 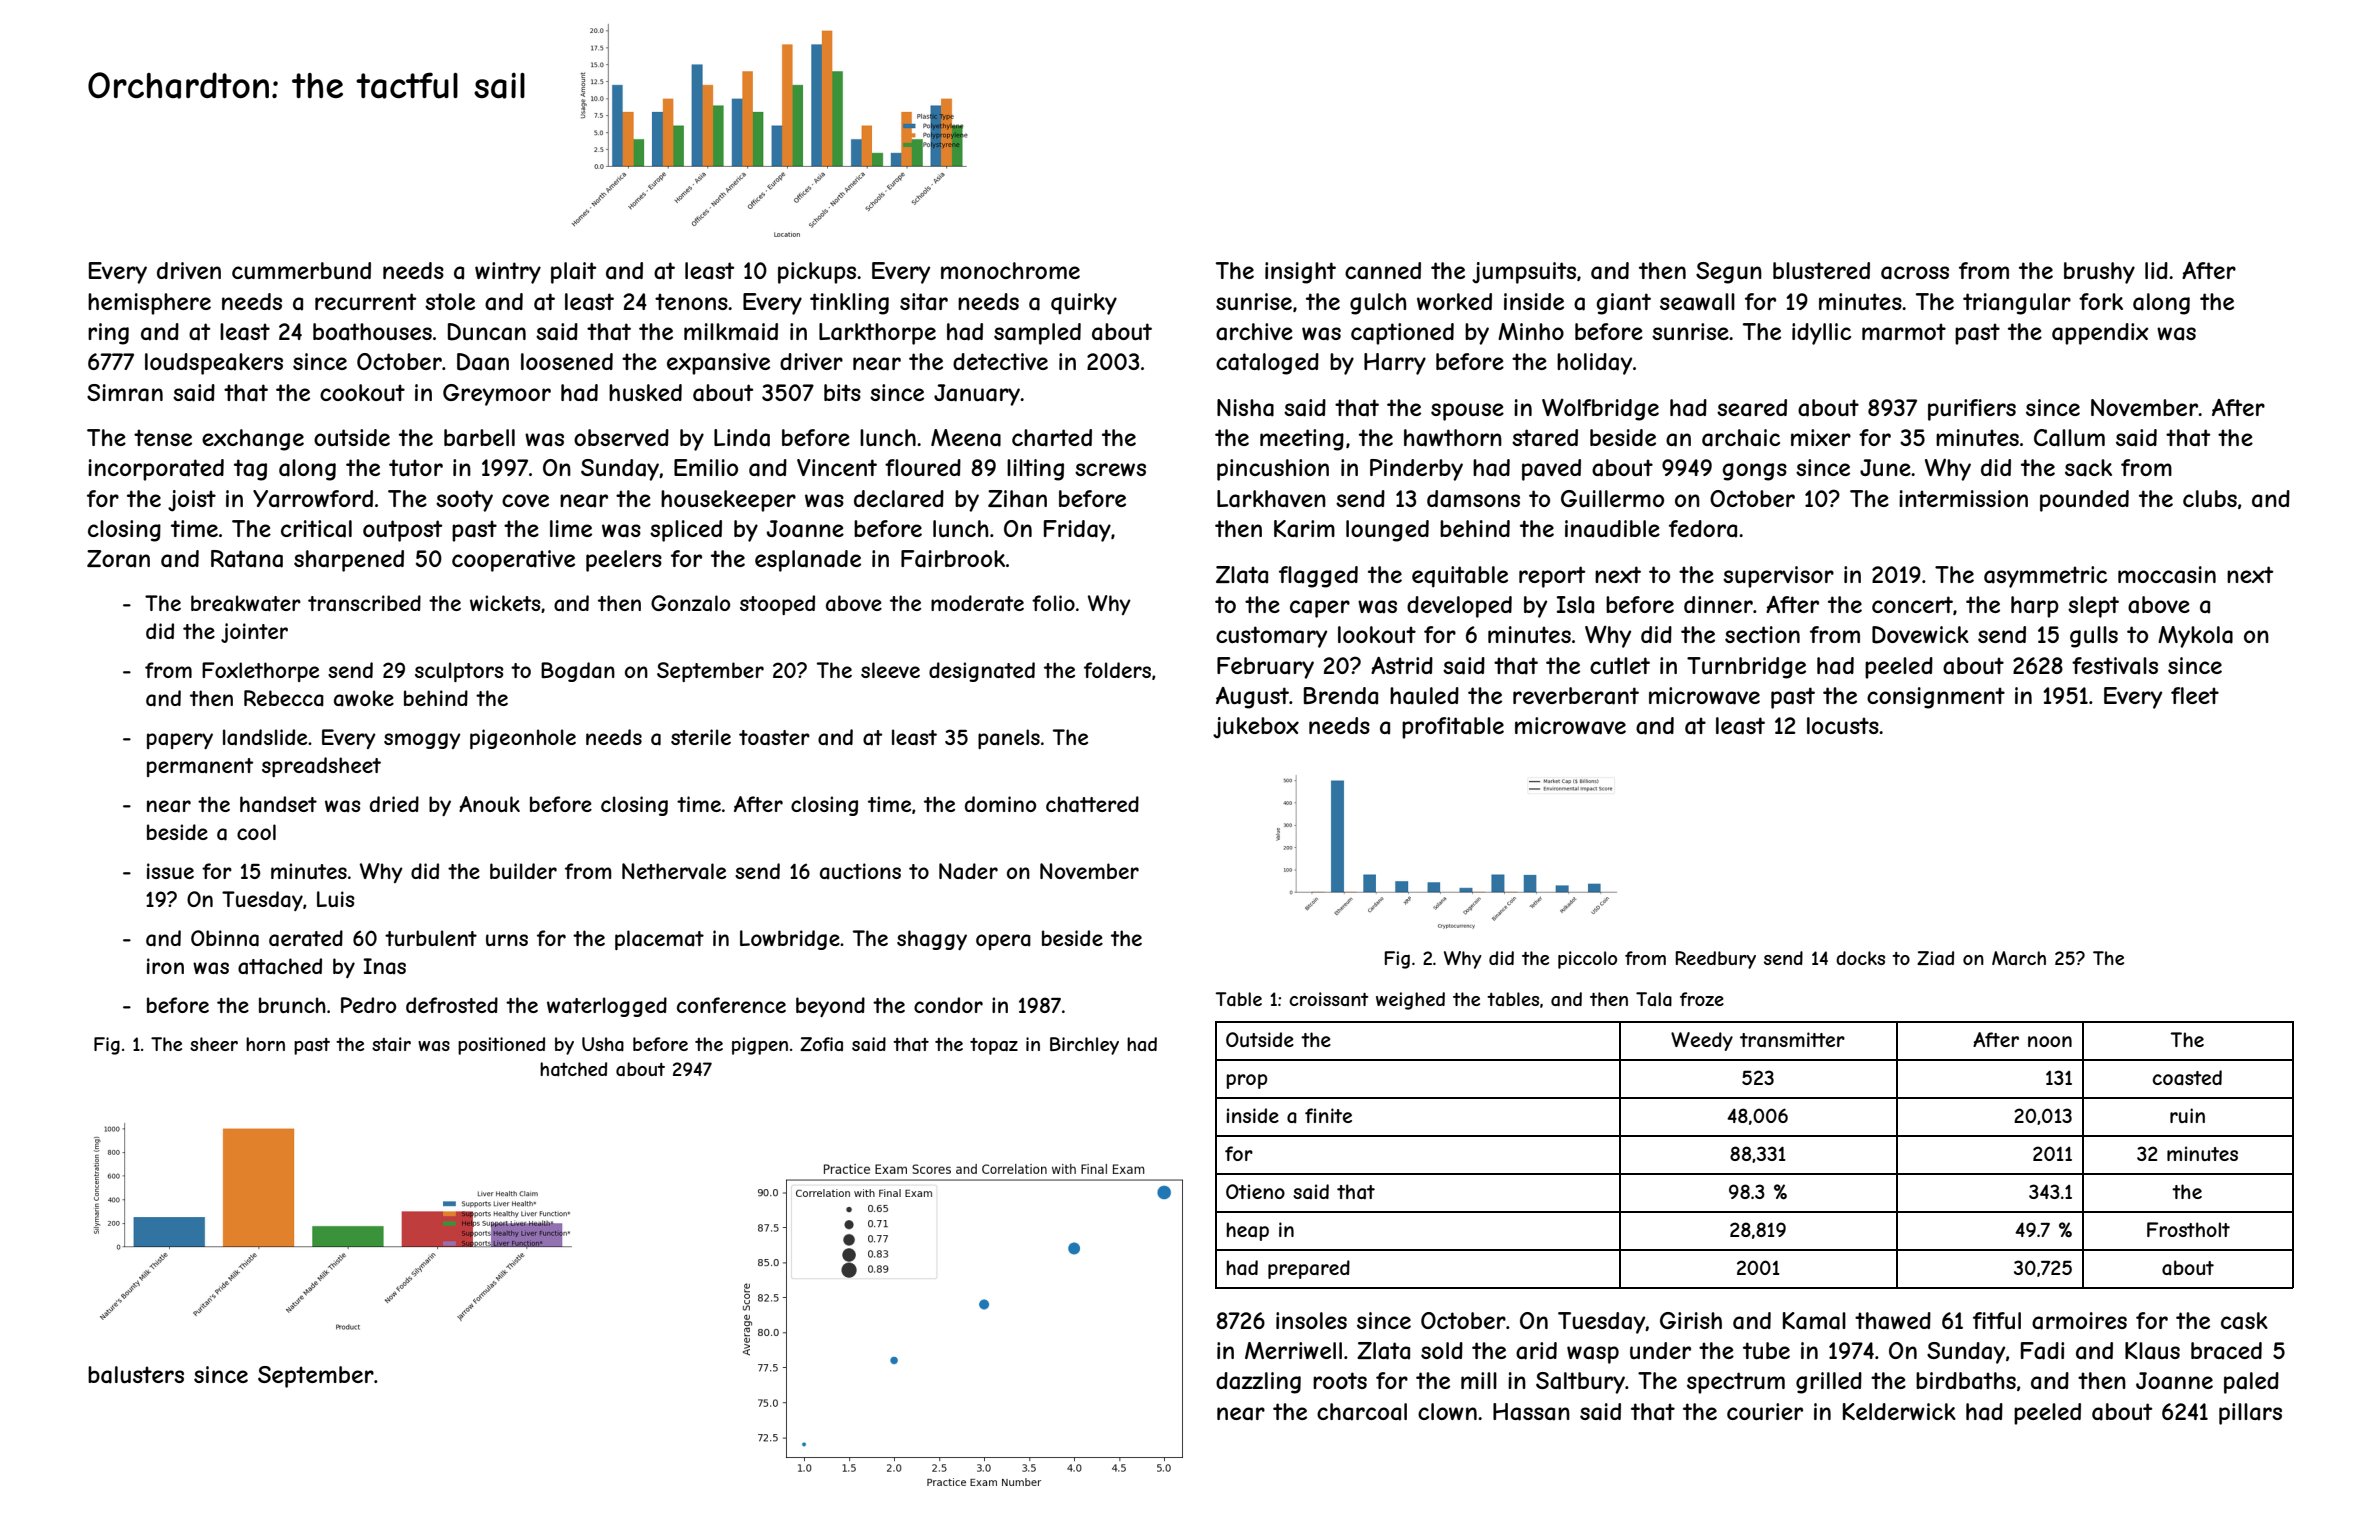 I want to click on prepared, so click(x=1309, y=1269).
